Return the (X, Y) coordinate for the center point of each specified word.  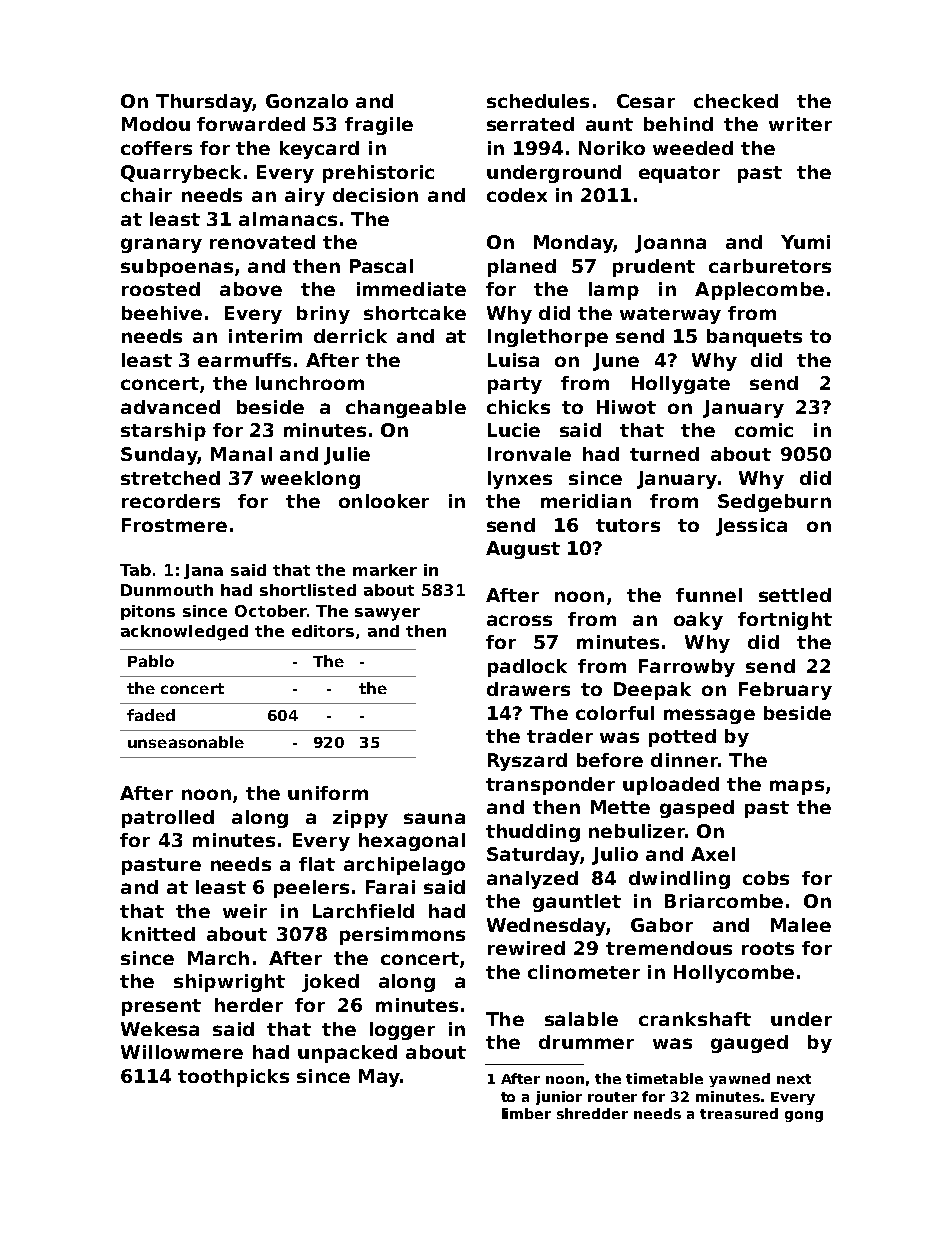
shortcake (415, 313)
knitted (158, 934)
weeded (693, 148)
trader (560, 736)
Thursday (204, 103)
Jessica (751, 527)
